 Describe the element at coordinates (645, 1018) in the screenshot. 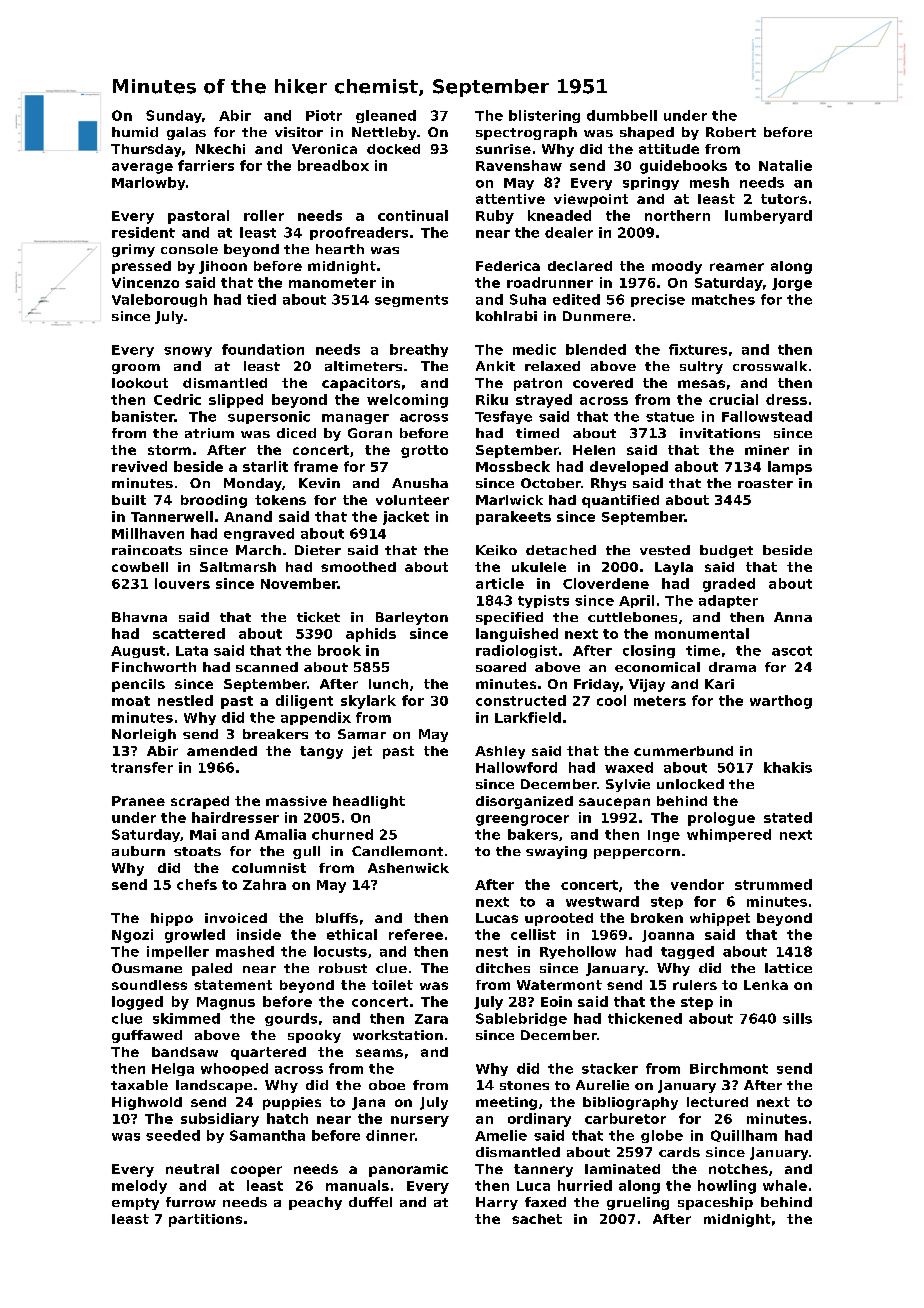

I see `thickened` at that location.
